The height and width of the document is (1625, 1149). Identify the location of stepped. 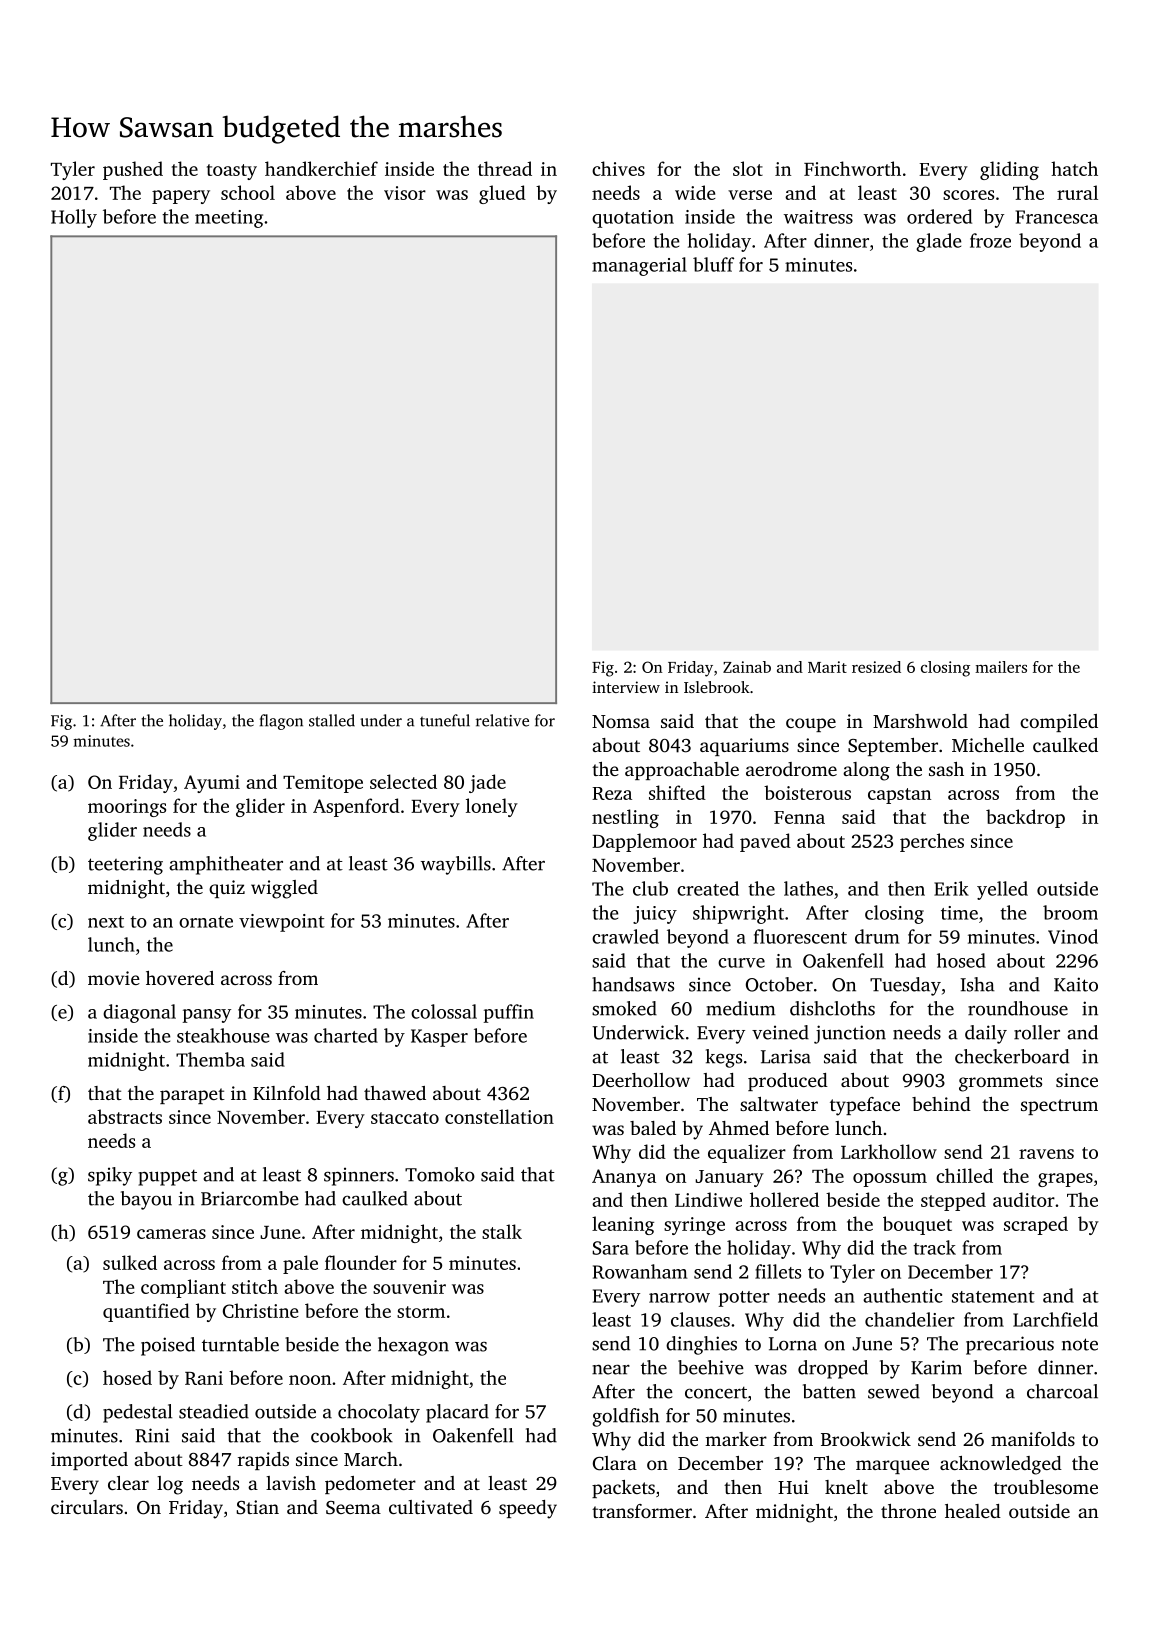
(953, 1201).
